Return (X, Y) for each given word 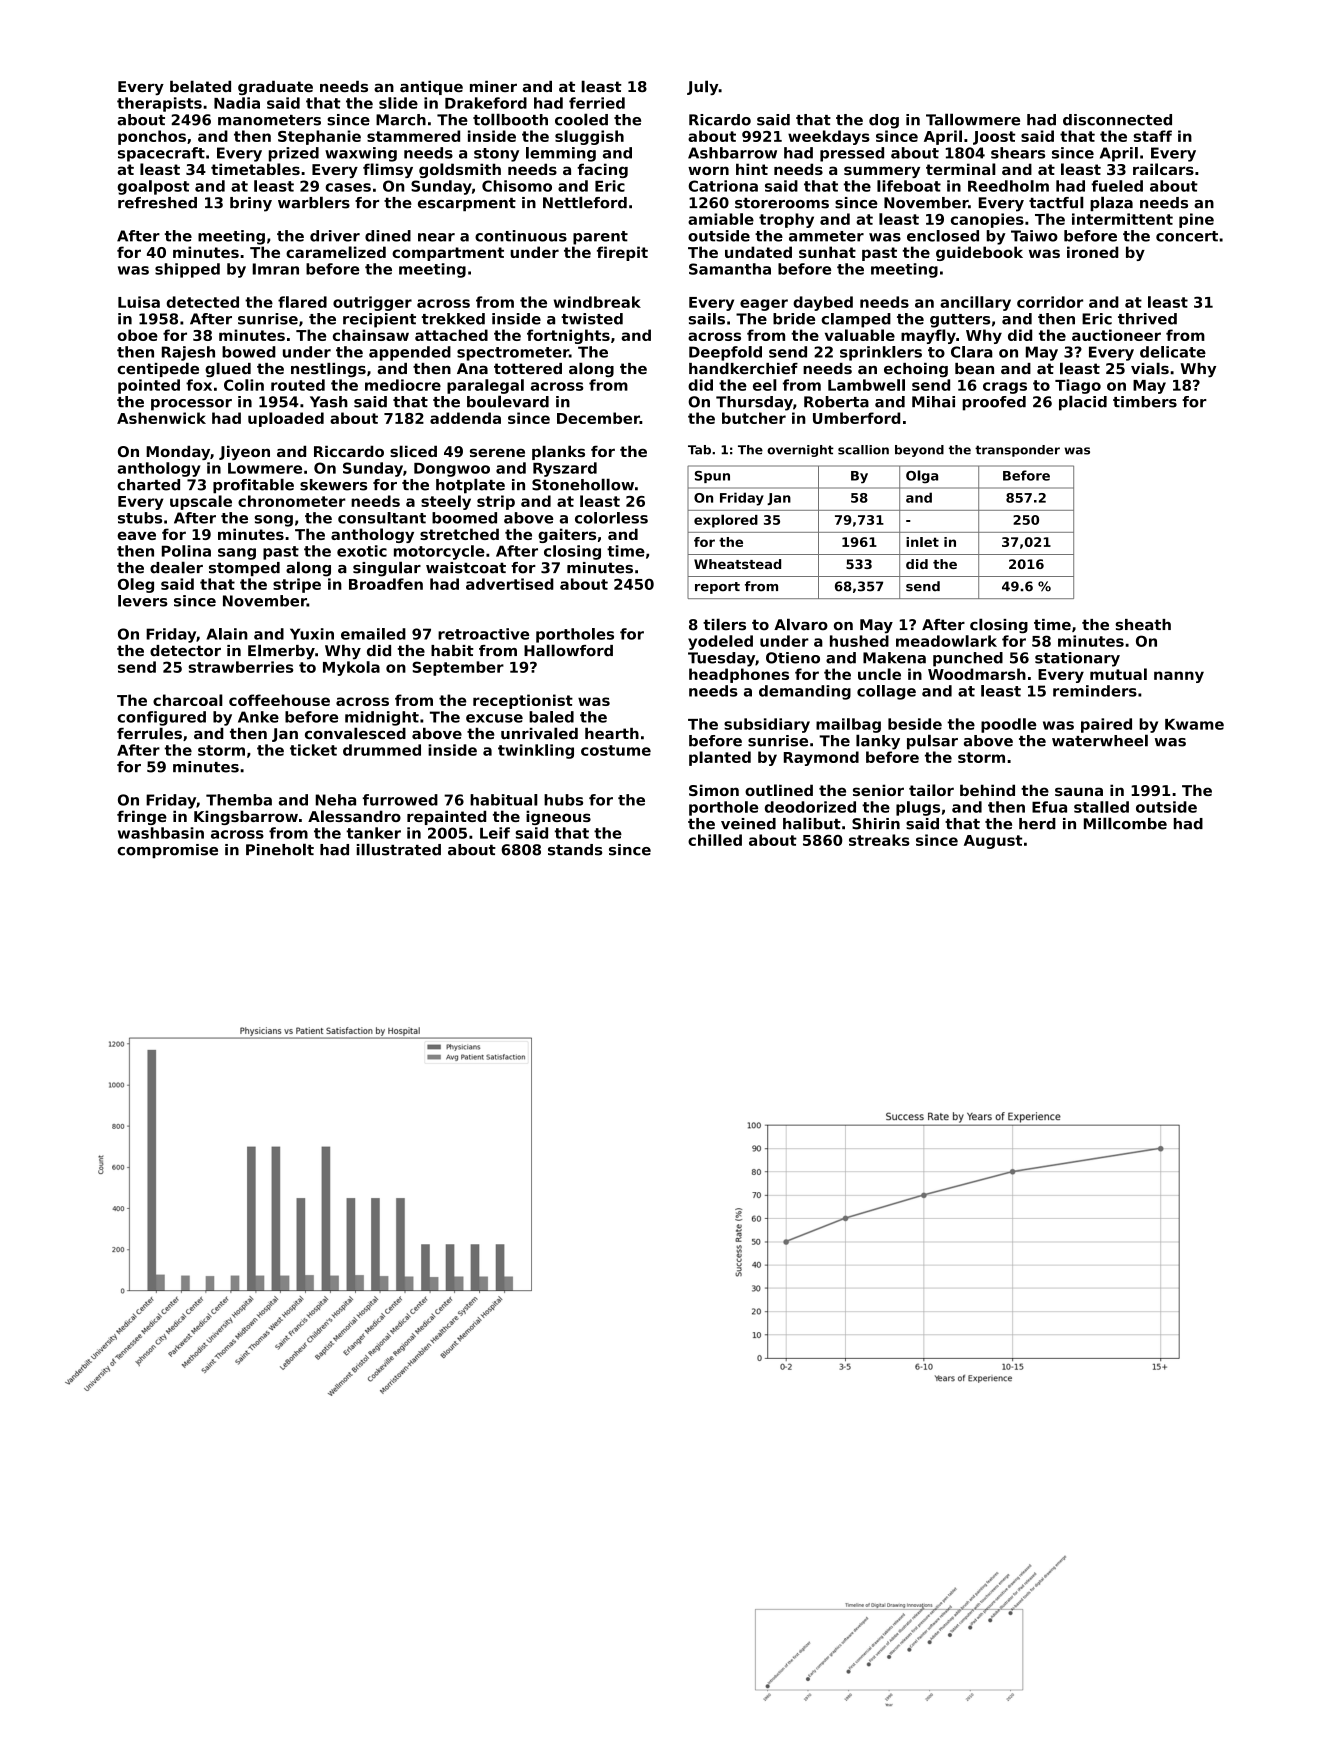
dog (884, 121)
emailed (373, 634)
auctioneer (1116, 335)
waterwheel (1100, 740)
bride (794, 319)
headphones (739, 675)
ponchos (152, 137)
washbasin (161, 833)
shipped (187, 270)
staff (1153, 136)
